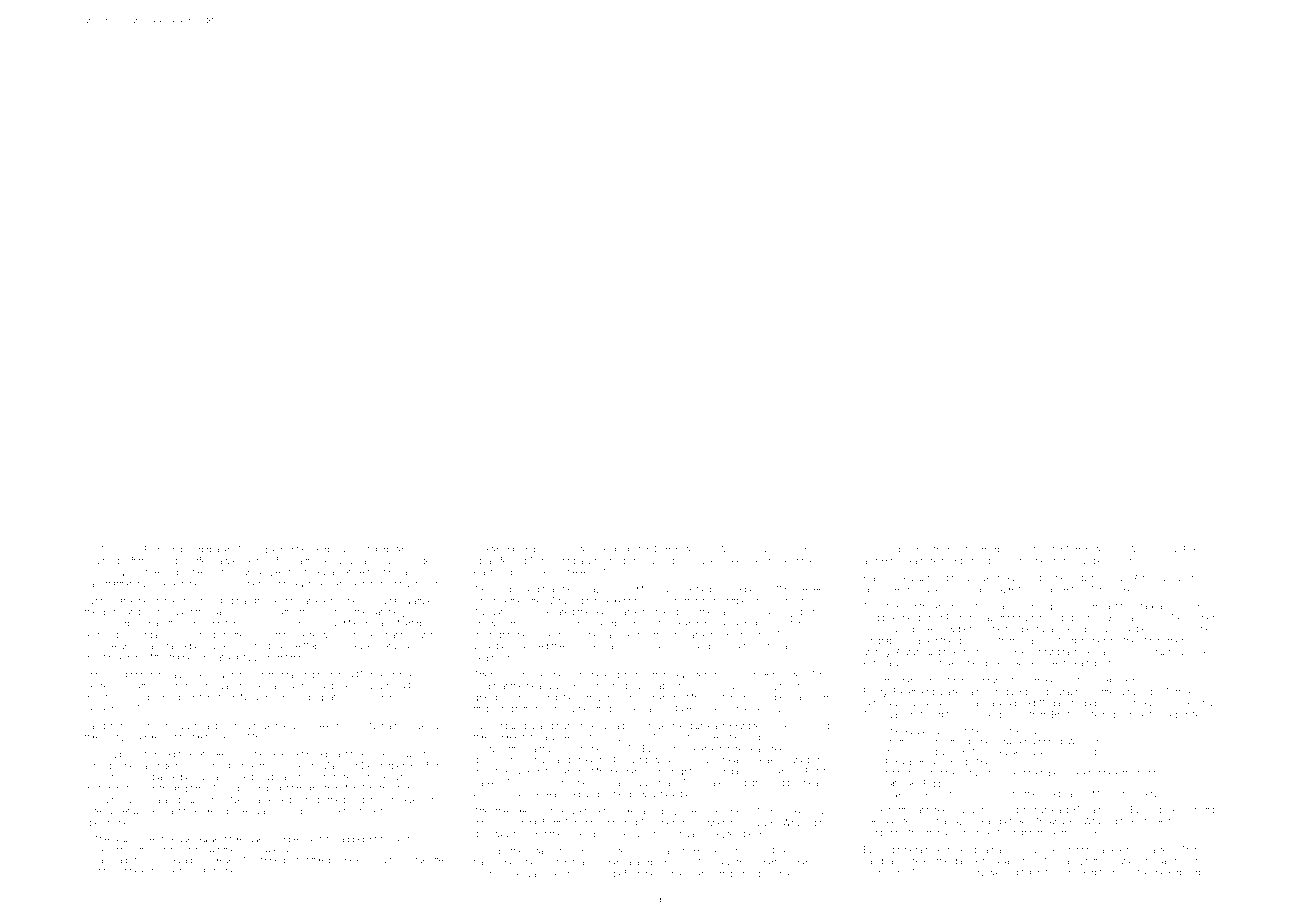 The image size is (1308, 924). I want to click on public, so click(973, 561).
